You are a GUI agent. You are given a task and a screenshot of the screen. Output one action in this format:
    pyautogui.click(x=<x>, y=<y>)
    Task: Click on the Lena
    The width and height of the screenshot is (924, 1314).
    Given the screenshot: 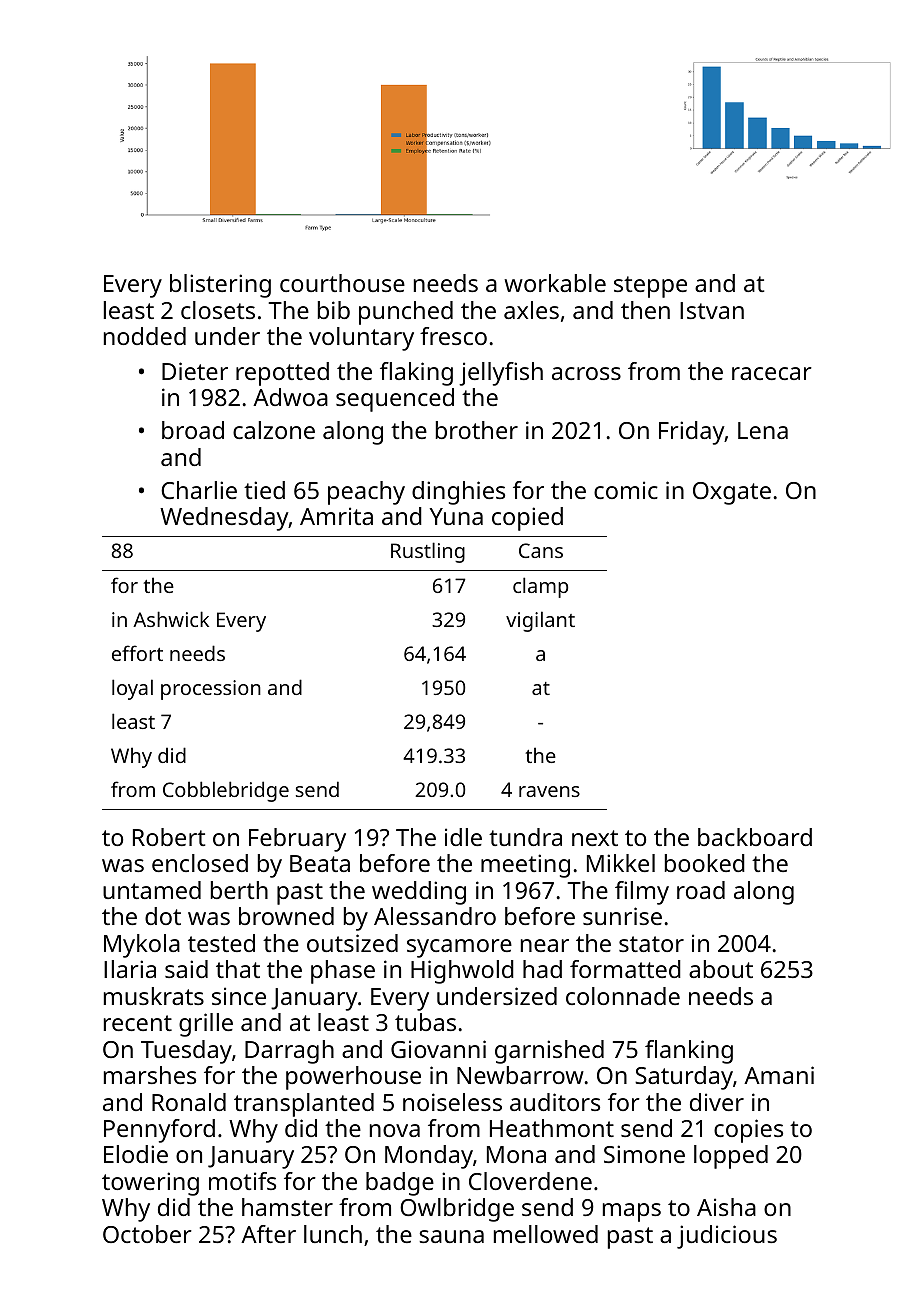 What is the action you would take?
    pyautogui.click(x=763, y=430)
